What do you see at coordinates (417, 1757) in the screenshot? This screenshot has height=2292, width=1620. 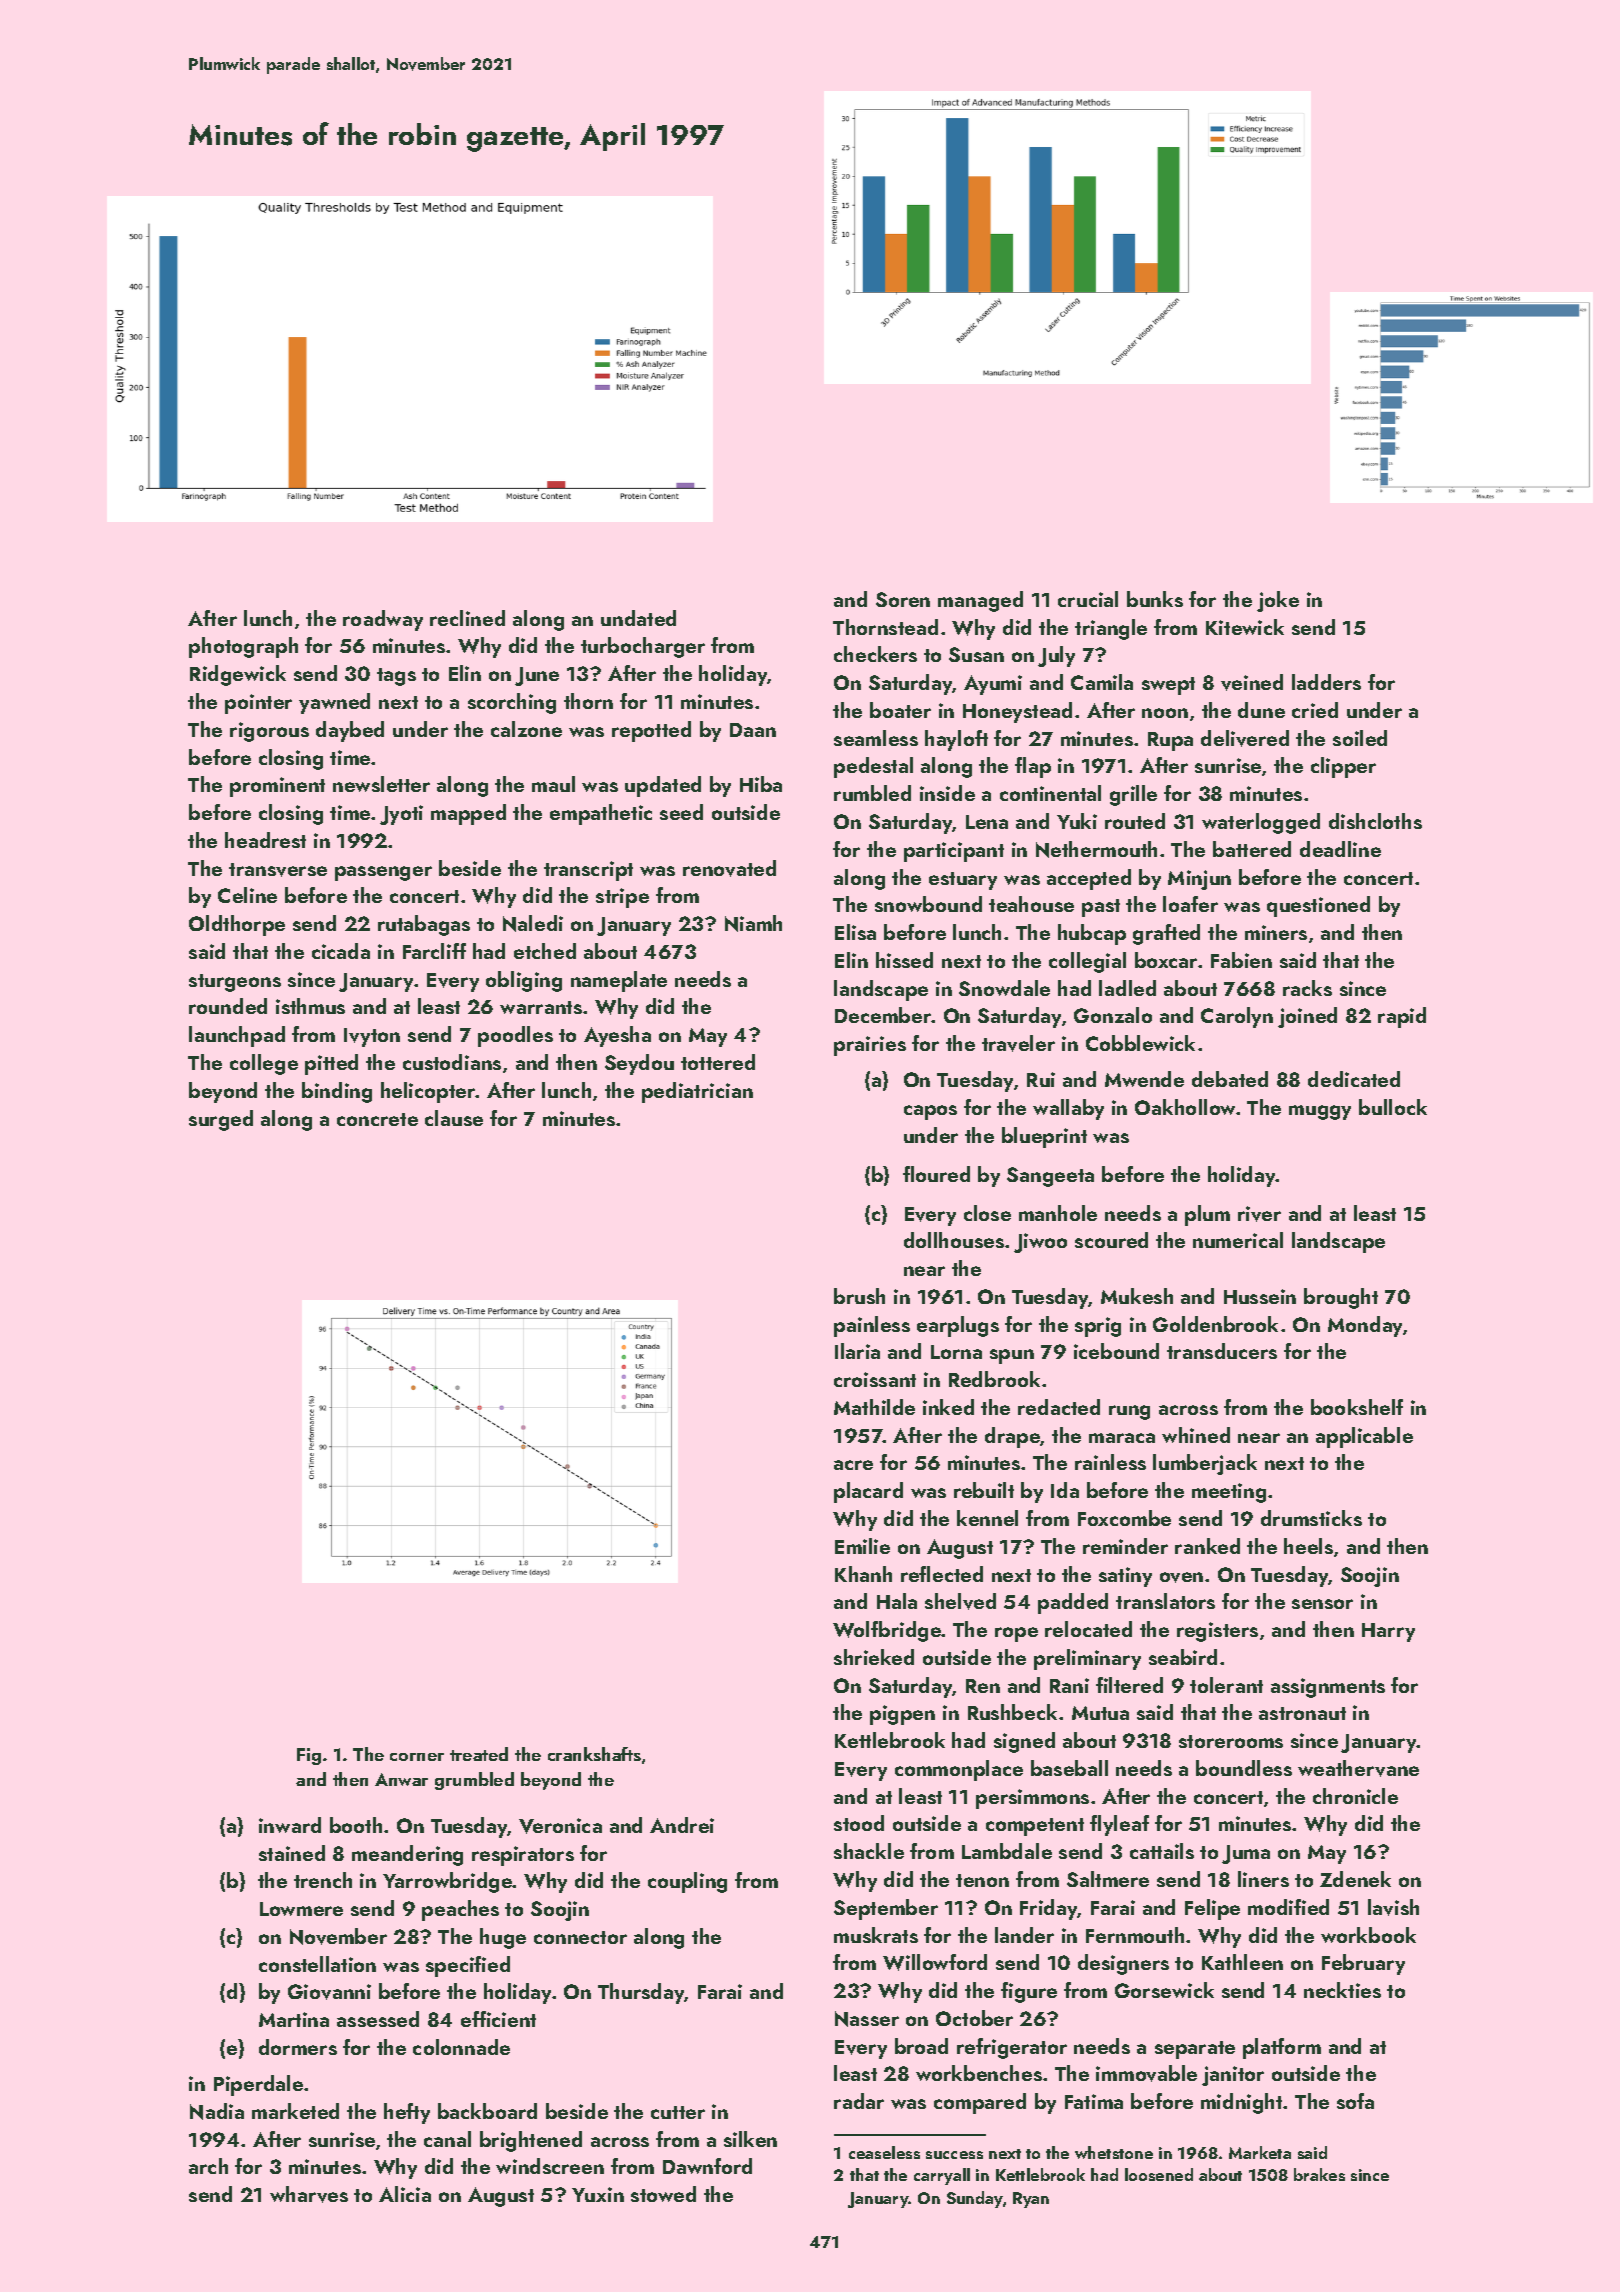 I see `corner` at bounding box center [417, 1757].
